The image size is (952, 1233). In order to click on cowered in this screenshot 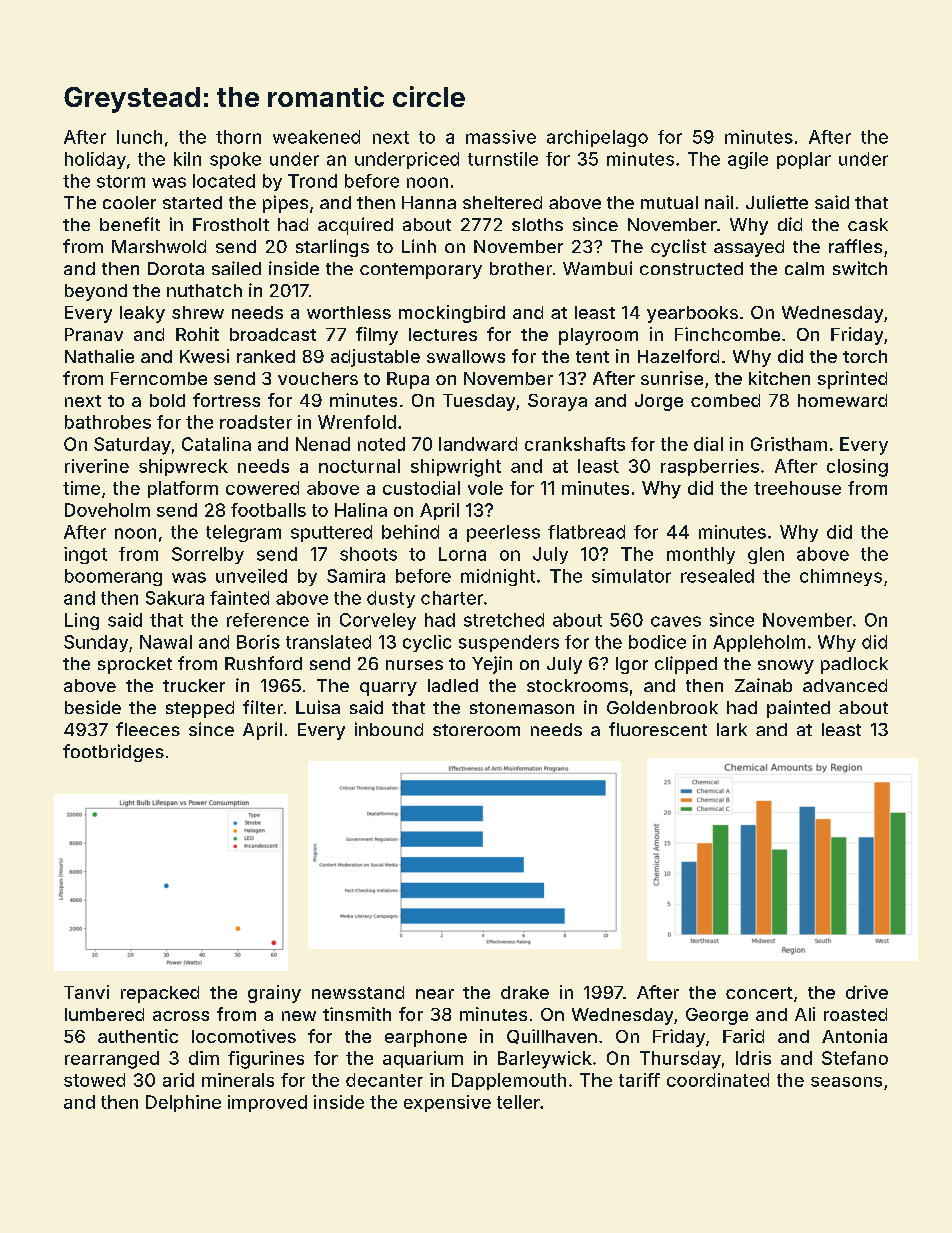, I will do `click(262, 488)`.
